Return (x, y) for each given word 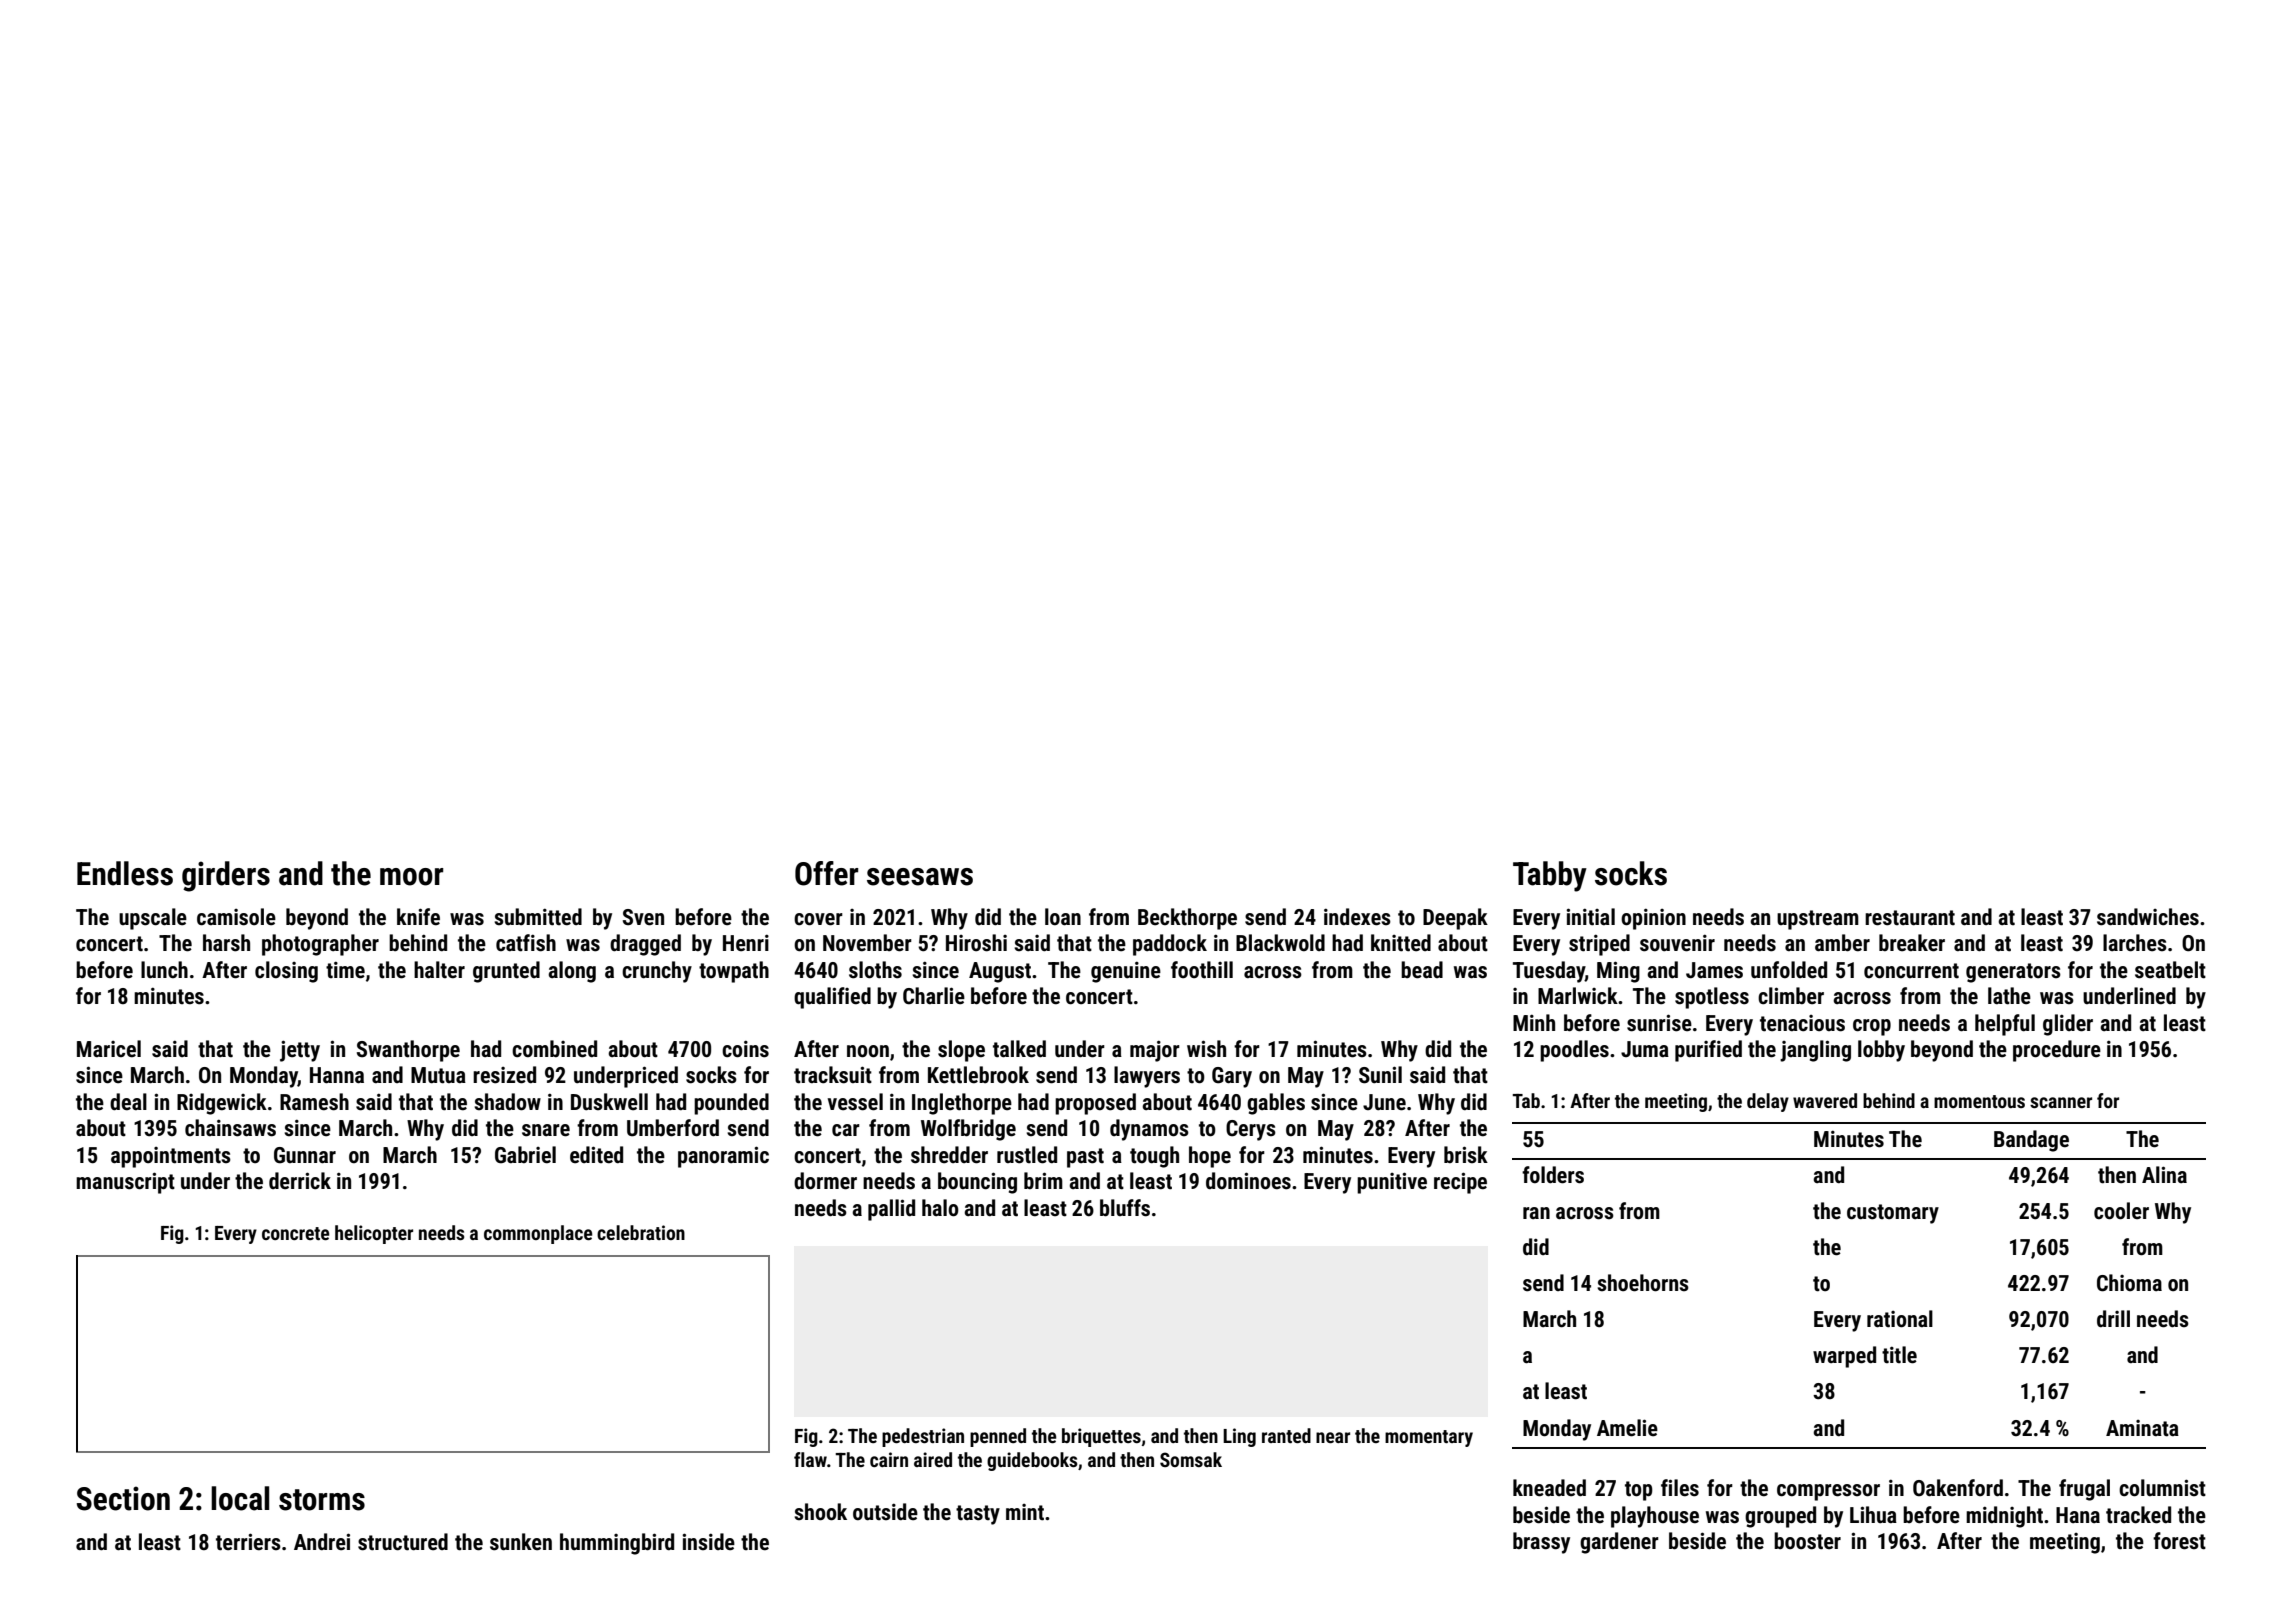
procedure (2057, 1051)
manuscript (125, 1183)
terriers (248, 1542)
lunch (164, 970)
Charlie (934, 996)
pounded (731, 1104)
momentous (1979, 1101)
